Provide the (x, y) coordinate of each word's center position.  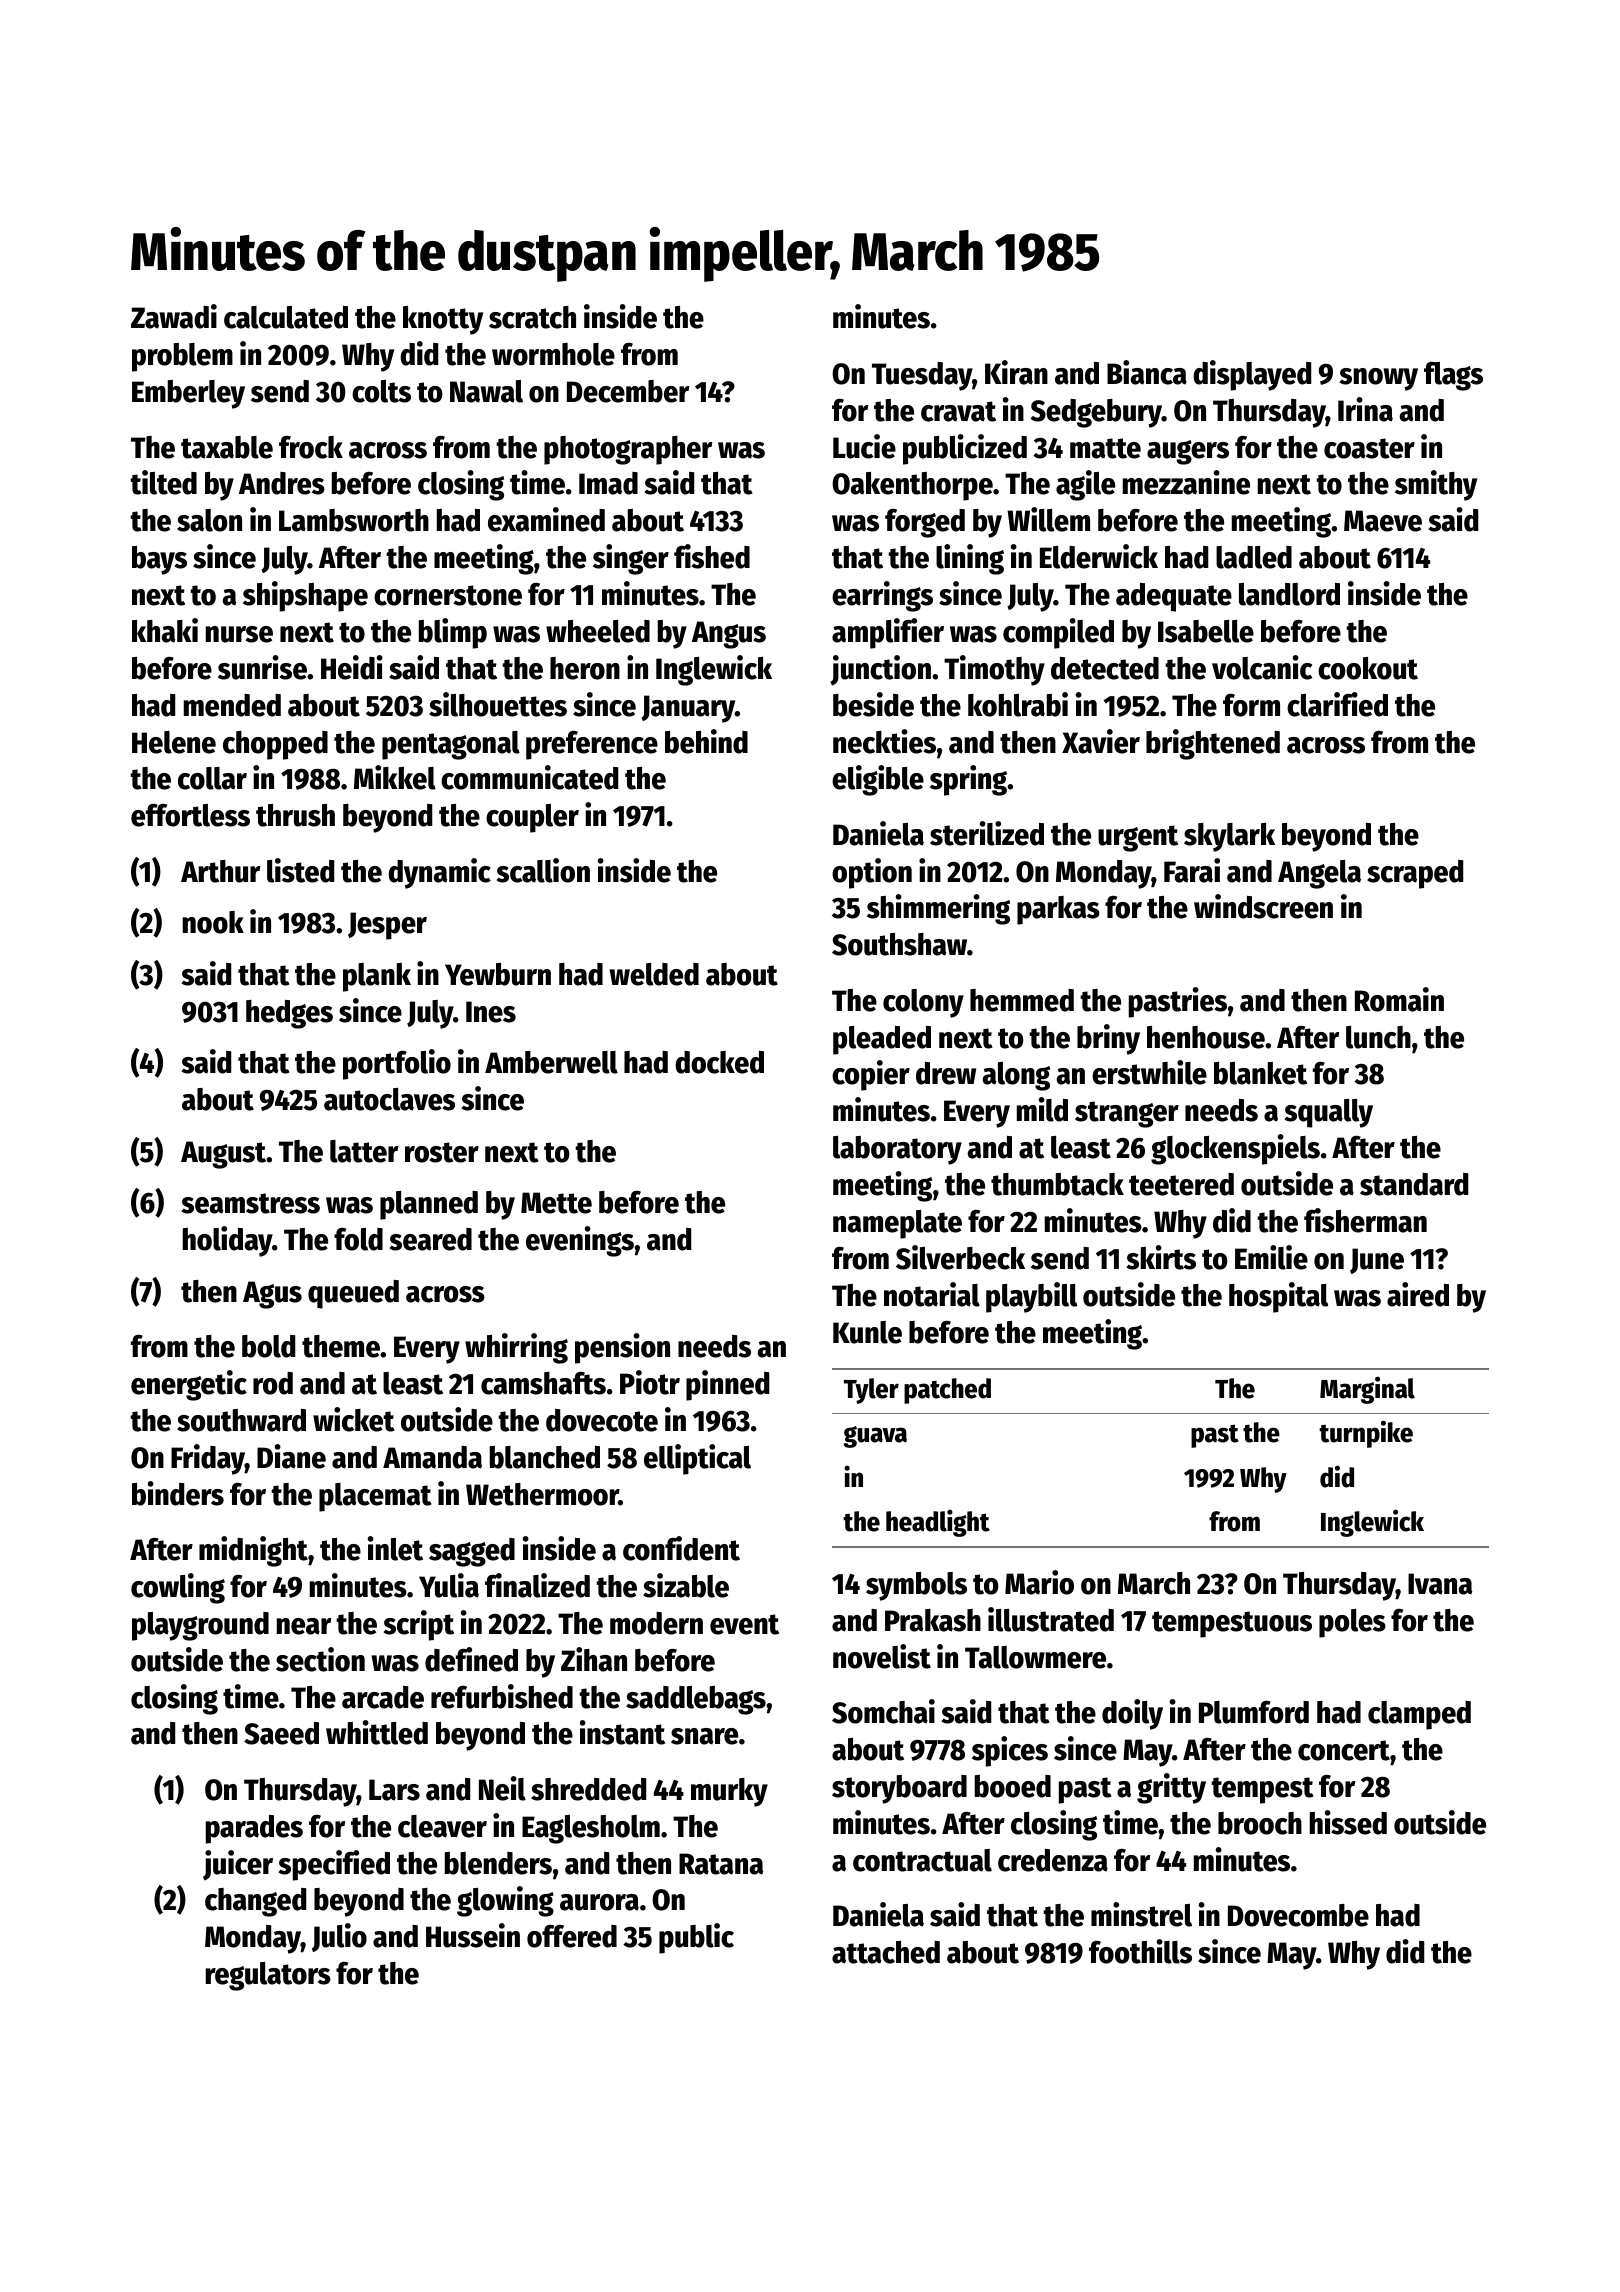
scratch (532, 317)
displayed (1252, 375)
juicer (238, 1865)
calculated (286, 317)
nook (213, 922)
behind (706, 741)
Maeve (1383, 521)
